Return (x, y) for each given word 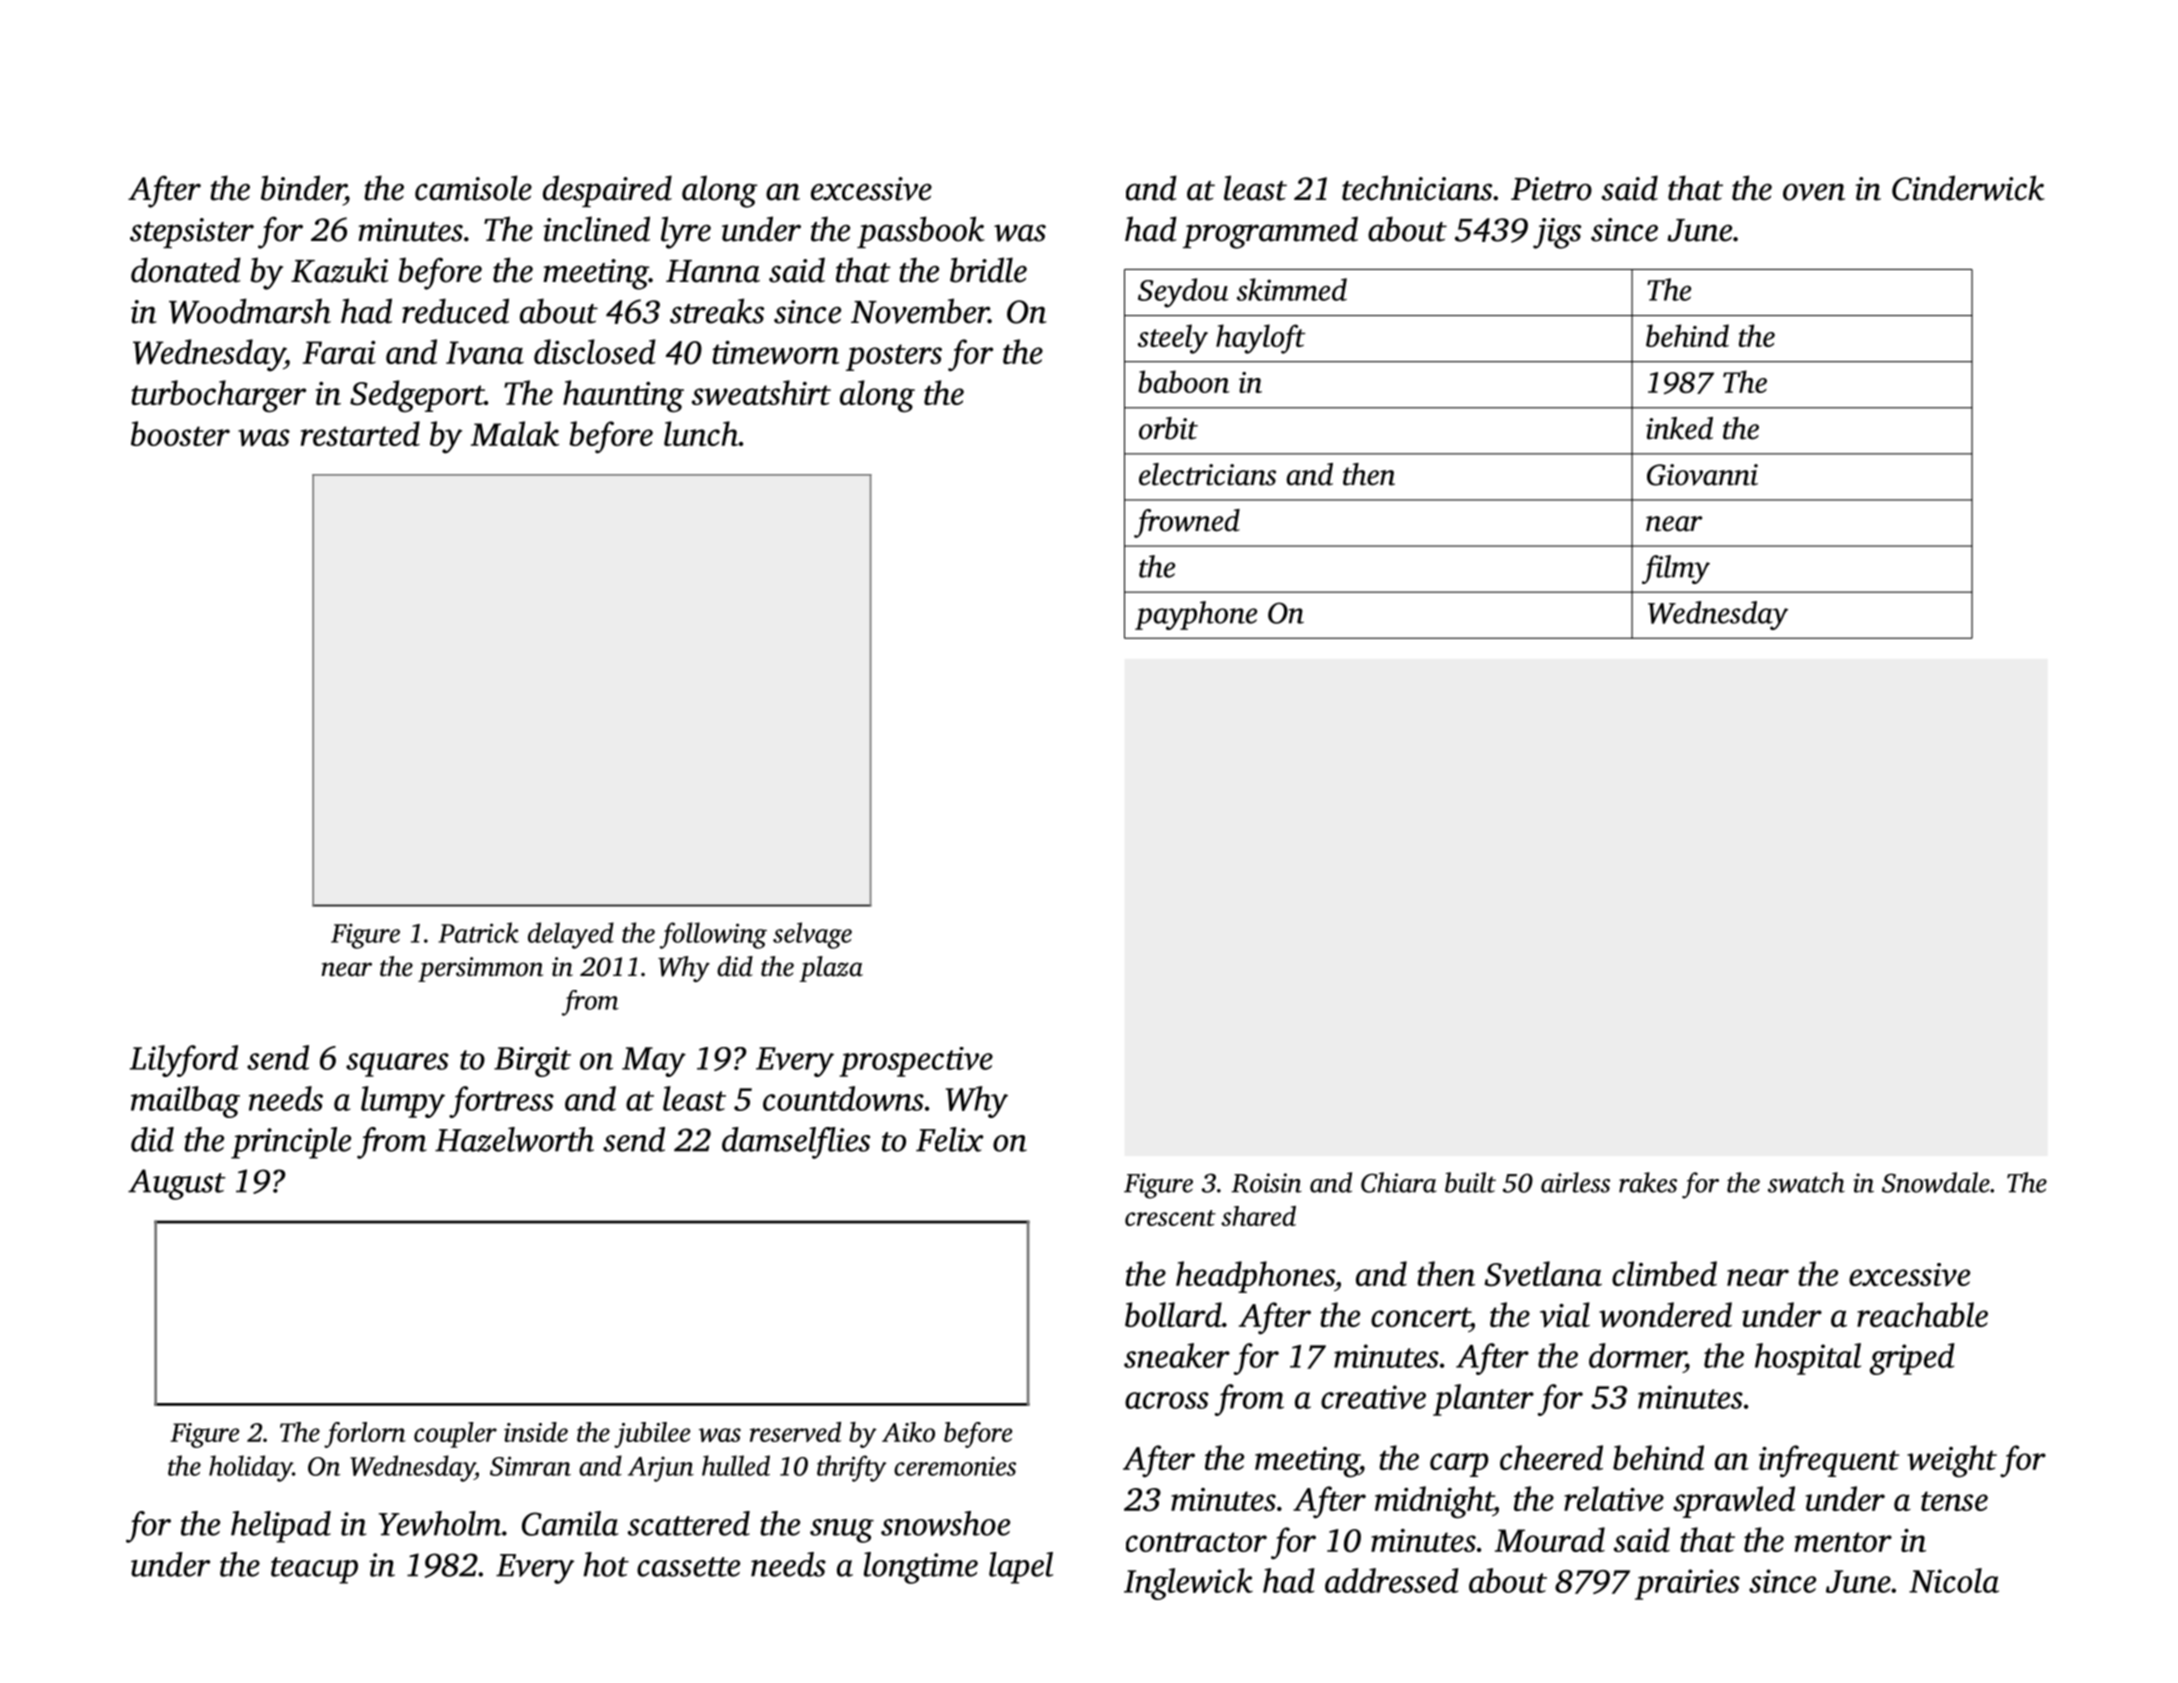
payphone (1196, 615)
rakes (1648, 1182)
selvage (812, 935)
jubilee (652, 1435)
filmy (1676, 569)
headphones (1255, 1277)
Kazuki (339, 270)
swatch (1806, 1182)
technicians (1417, 188)
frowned (1187, 523)
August (177, 1184)
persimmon (480, 969)
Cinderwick (1968, 188)
